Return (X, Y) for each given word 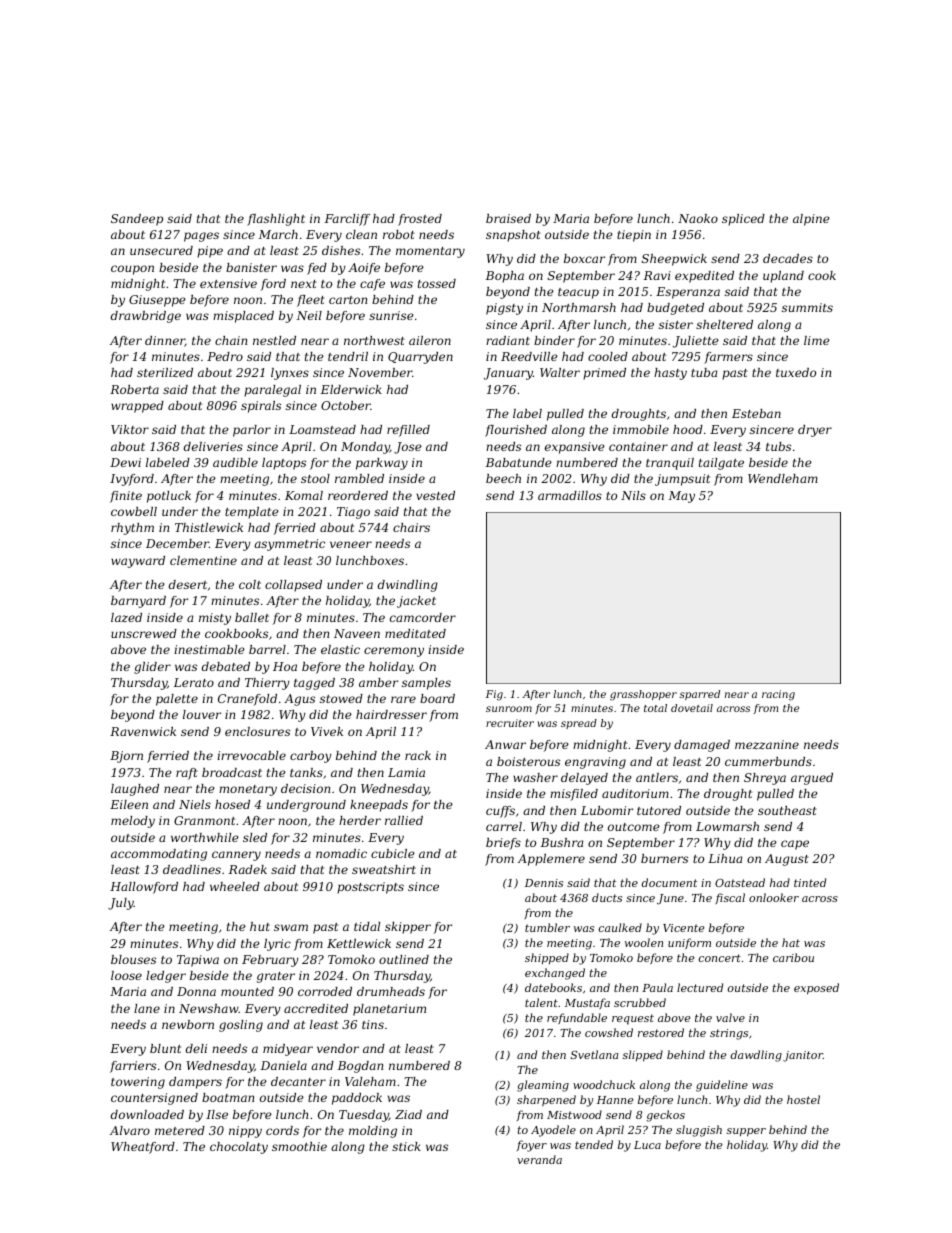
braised (508, 218)
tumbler (547, 927)
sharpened (546, 1100)
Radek (248, 869)
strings (729, 1034)
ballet (252, 617)
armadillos (570, 495)
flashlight (276, 220)
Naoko (698, 218)
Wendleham (783, 478)
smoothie (299, 1146)
